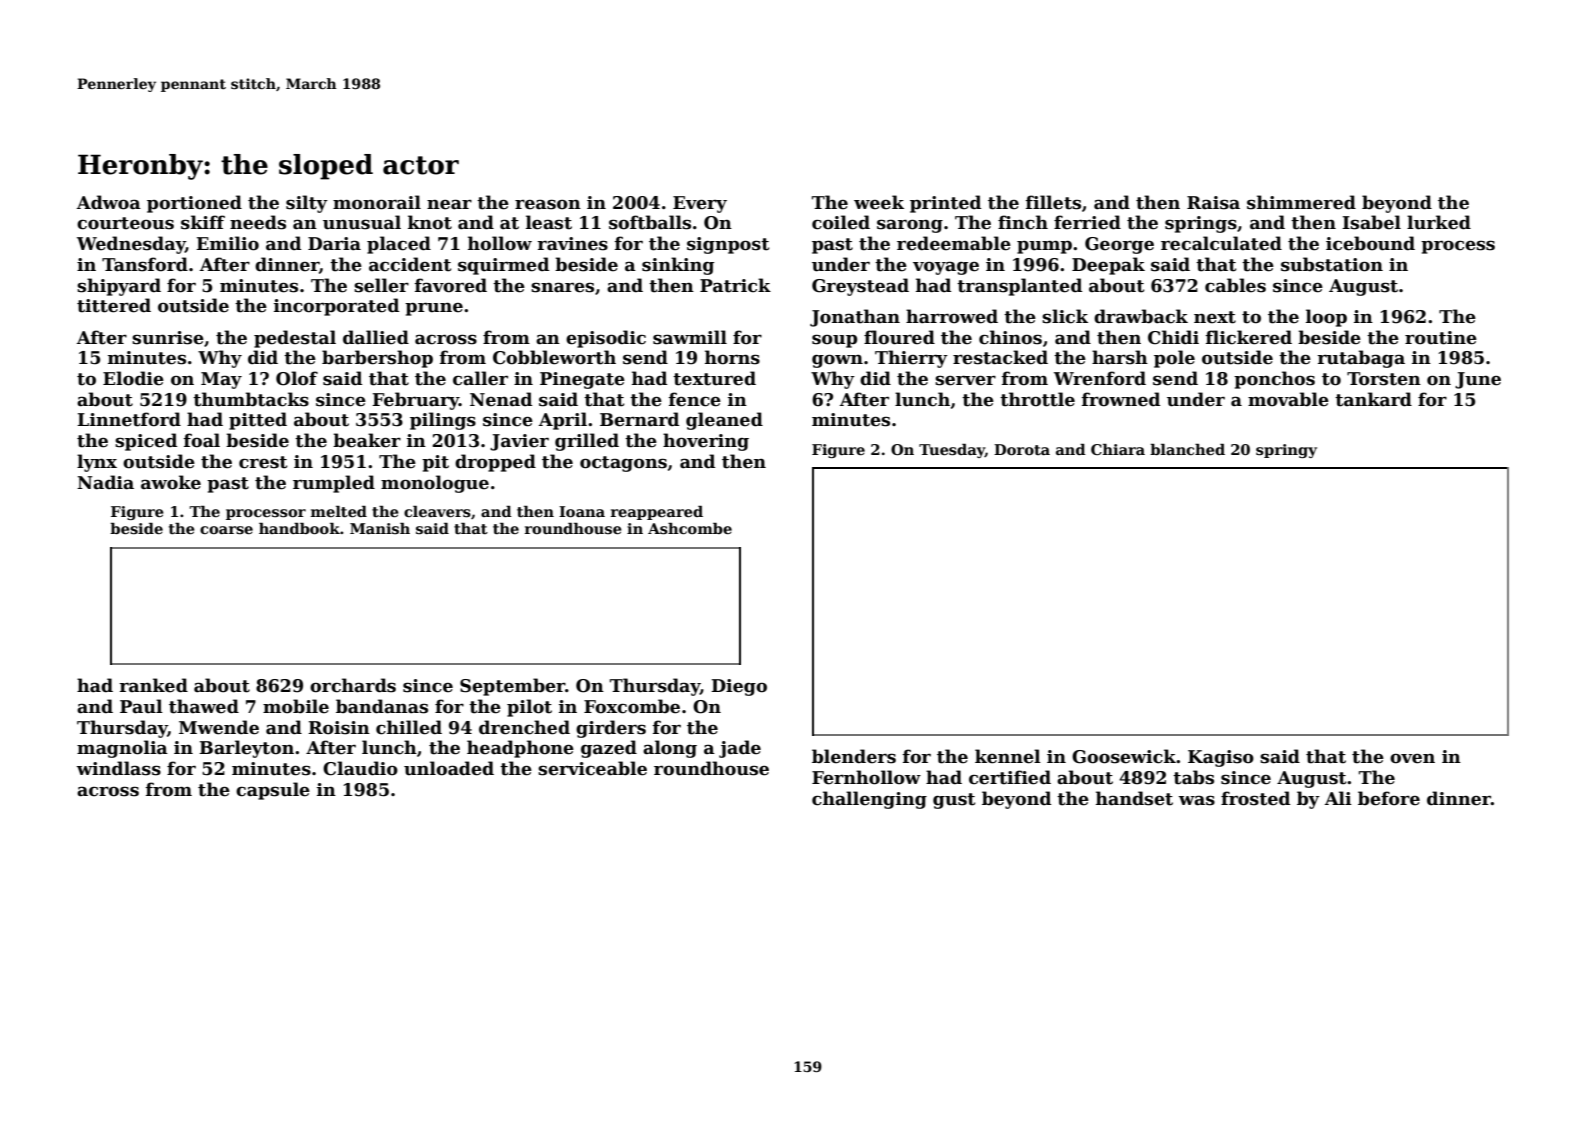  Describe the element at coordinates (690, 529) in the document. I see `Ashcombe` at that location.
